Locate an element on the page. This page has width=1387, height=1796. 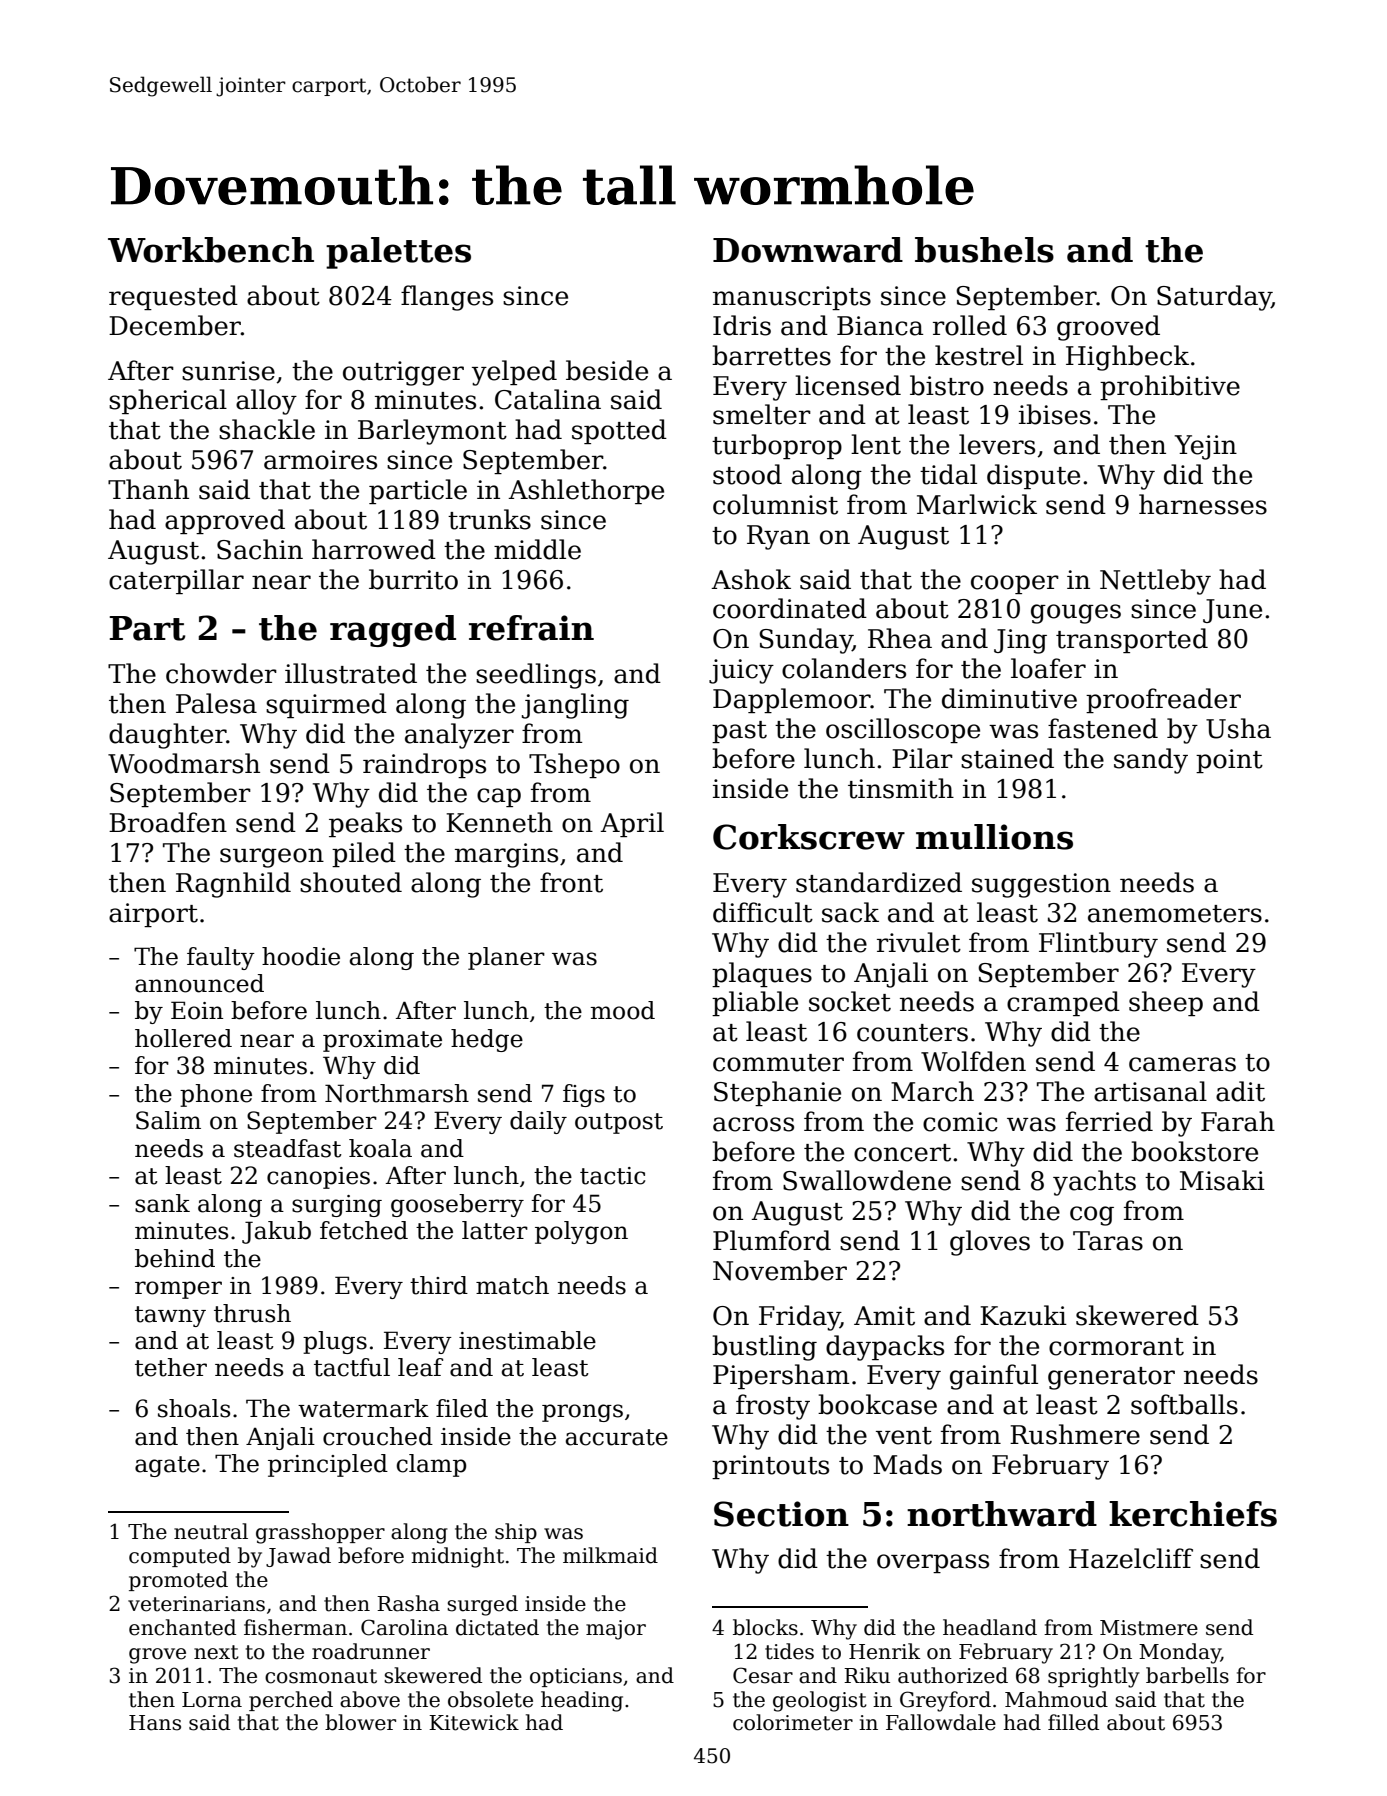
gooseberry is located at coordinates (457, 1205).
